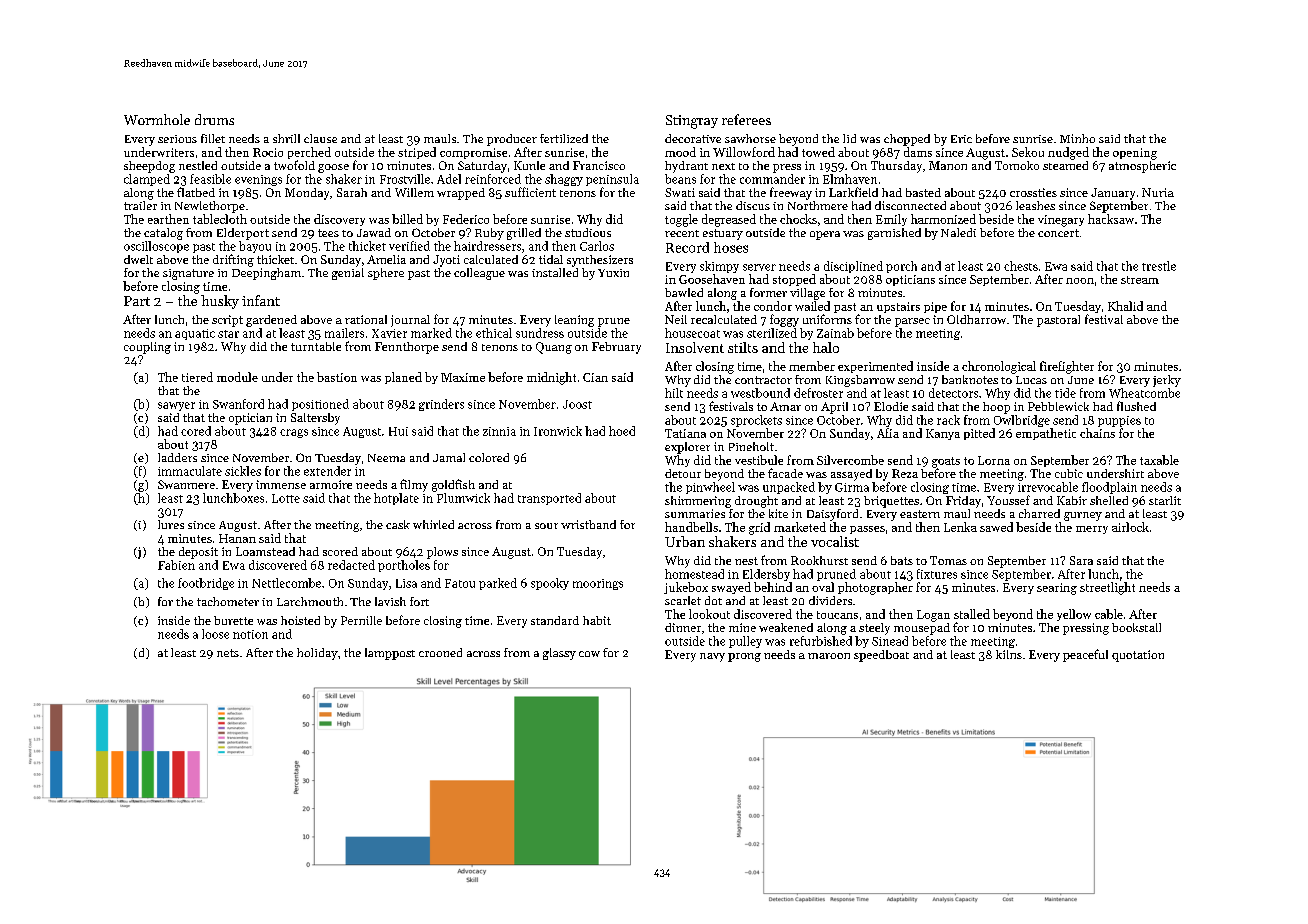 This document has height=924, width=1308. What do you see at coordinates (687, 448) in the document?
I see `explorer` at bounding box center [687, 448].
